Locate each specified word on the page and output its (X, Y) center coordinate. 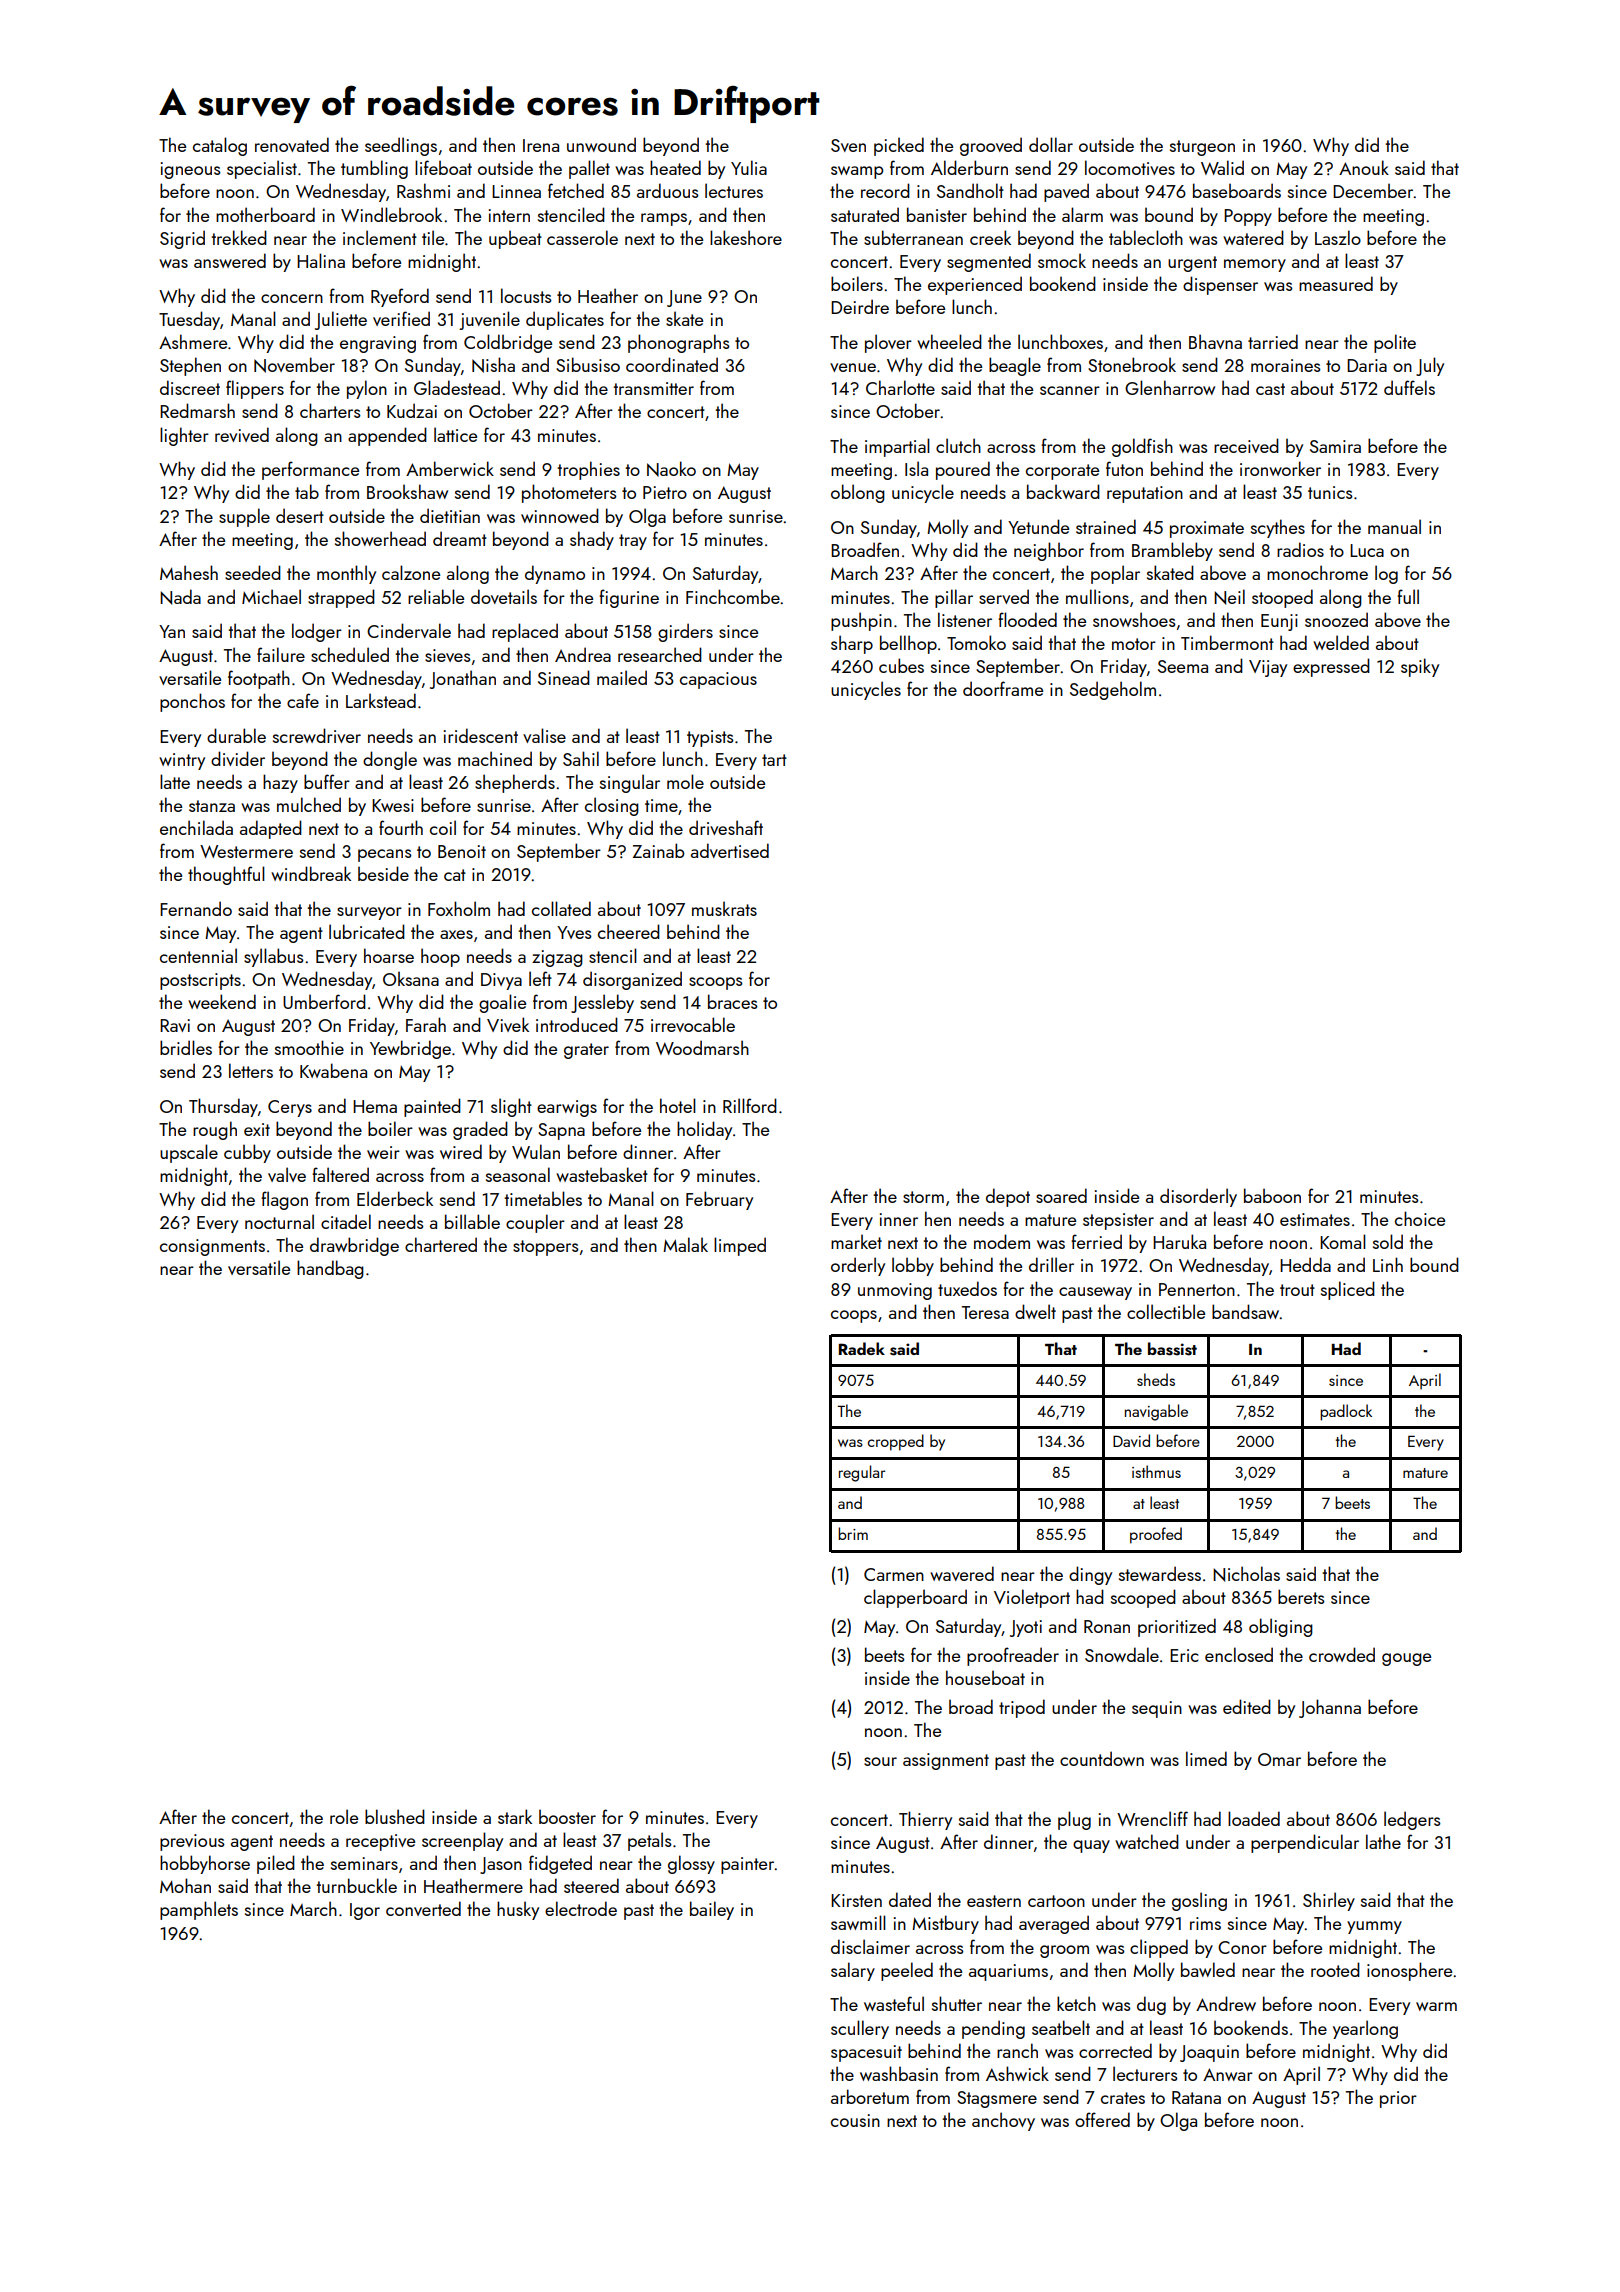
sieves (448, 655)
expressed (1331, 667)
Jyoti (1026, 1628)
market (856, 1241)
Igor (365, 1911)
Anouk (1364, 167)
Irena (541, 145)
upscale (189, 1153)
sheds (1156, 1379)
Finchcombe (733, 596)
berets (1301, 1596)
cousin (855, 2120)
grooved (991, 146)
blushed (395, 1816)
